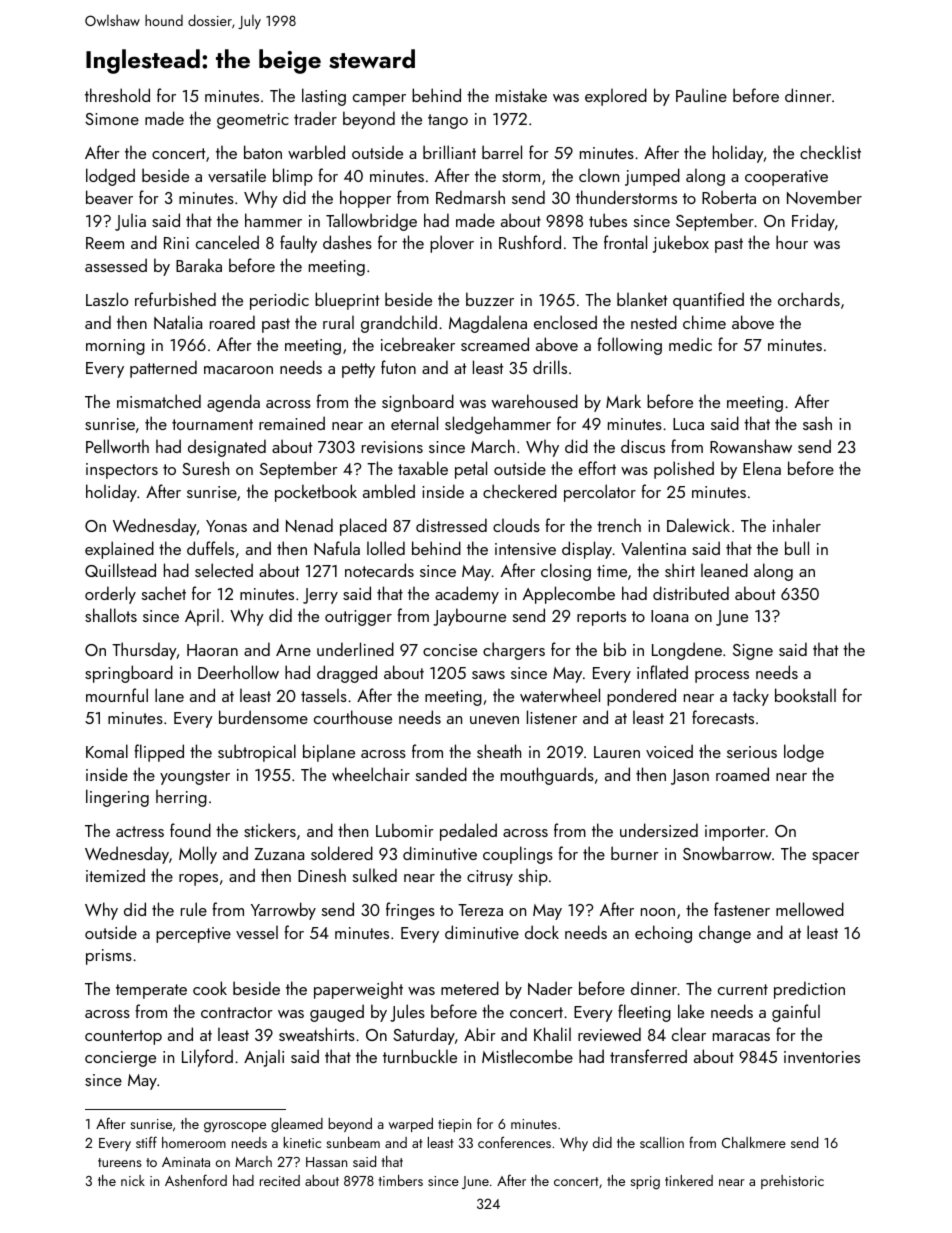 This screenshot has height=1233, width=952. I want to click on Dalewick, so click(698, 525).
